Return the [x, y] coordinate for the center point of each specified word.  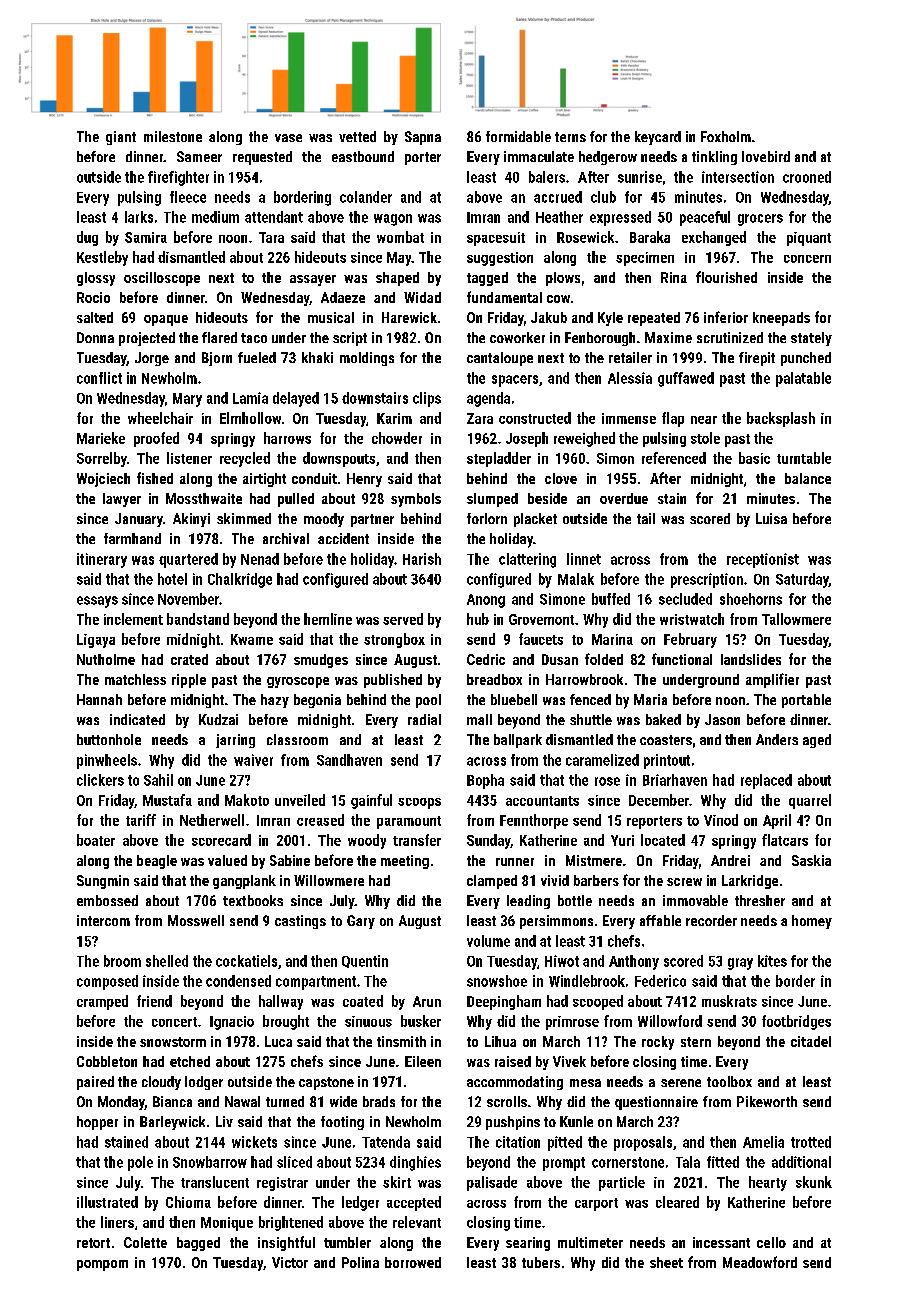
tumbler [347, 1242]
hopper [97, 1123]
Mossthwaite [204, 498]
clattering [527, 560]
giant [121, 138]
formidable [518, 136]
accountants [542, 801]
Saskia [811, 860]
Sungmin [103, 882]
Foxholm [726, 136]
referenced [674, 458]
